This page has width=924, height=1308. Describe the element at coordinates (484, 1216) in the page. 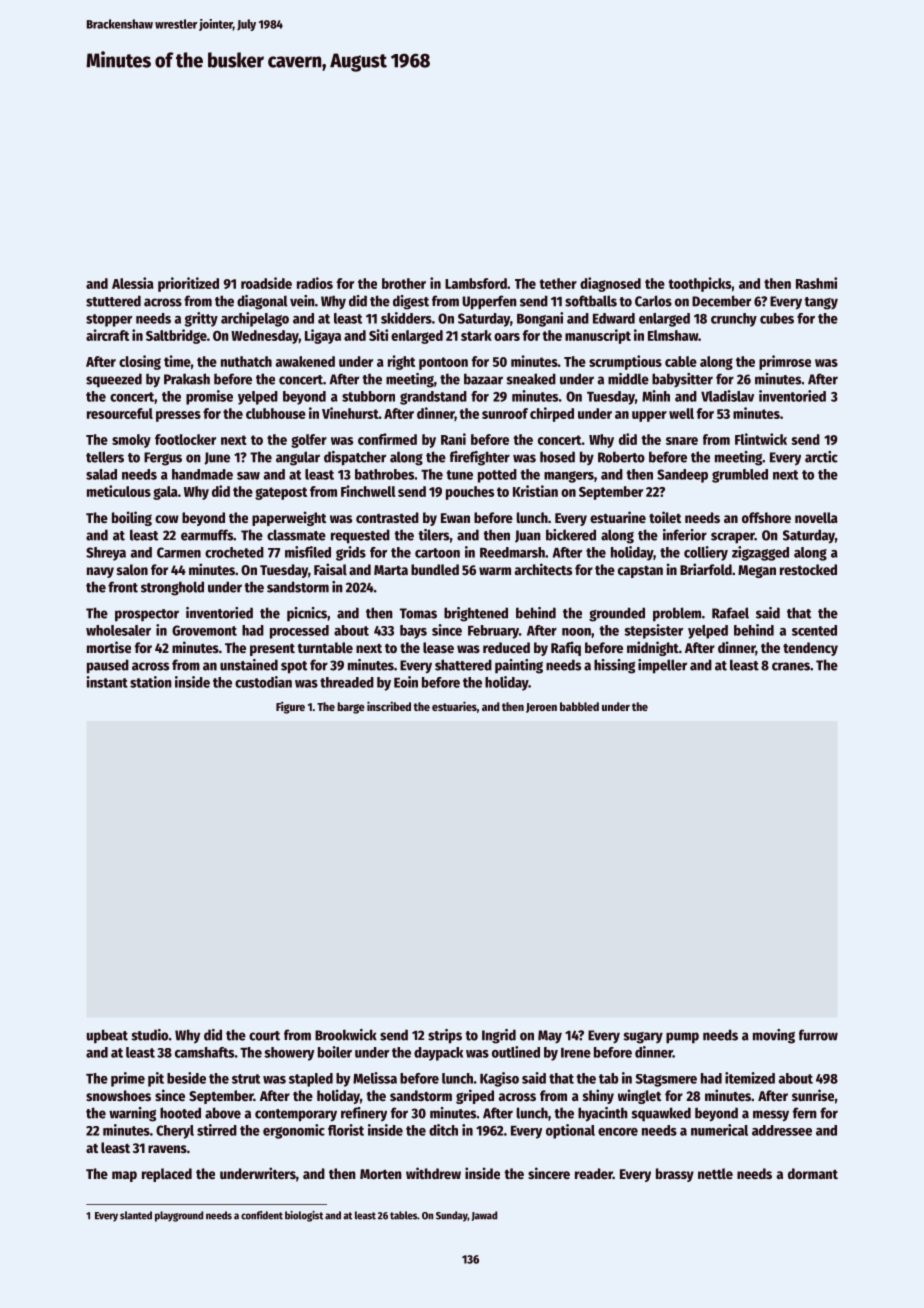

I see `Jawad` at that location.
